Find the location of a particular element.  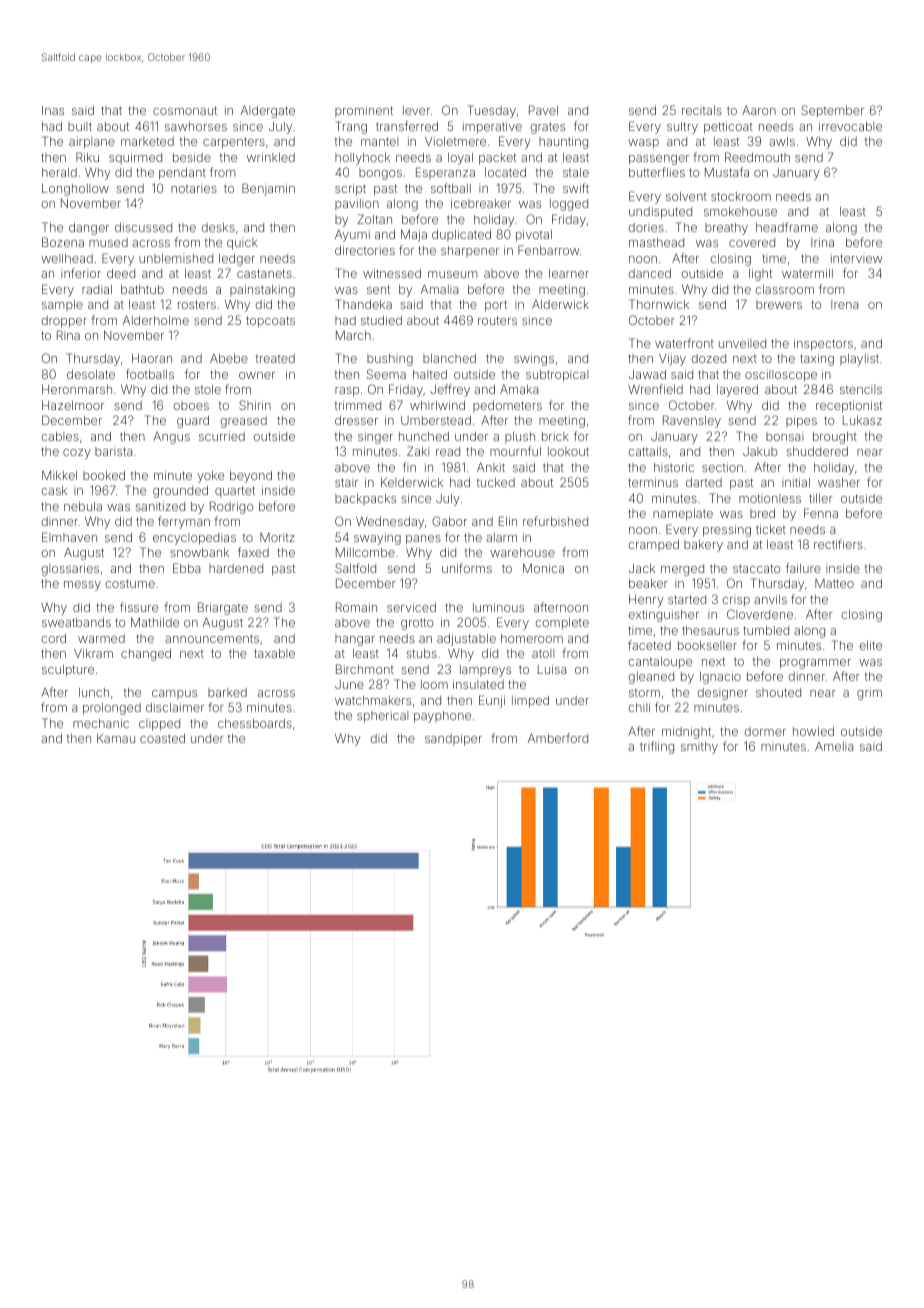

topcoats is located at coordinates (270, 322).
